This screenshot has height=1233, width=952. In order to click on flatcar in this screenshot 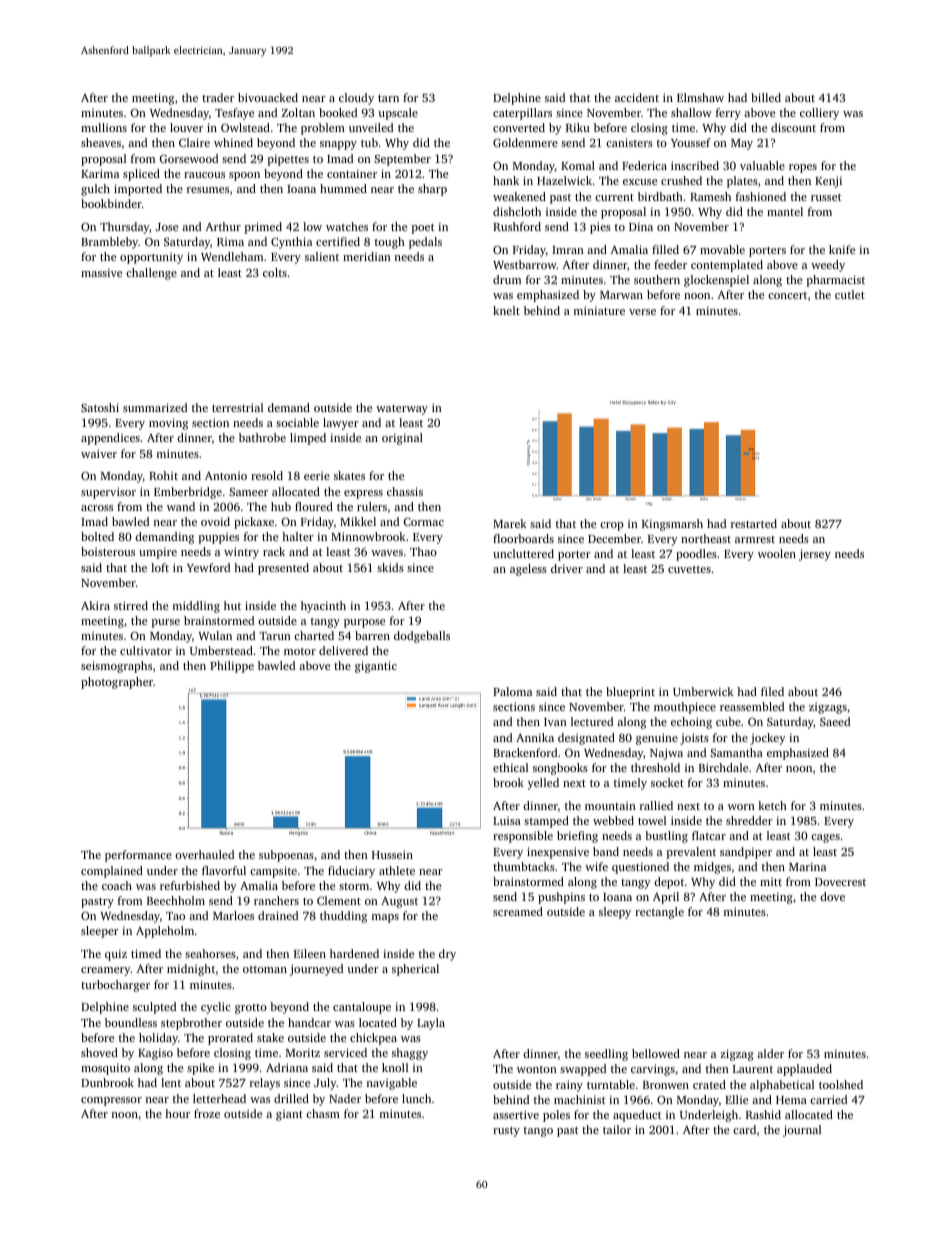, I will do `click(709, 835)`.
